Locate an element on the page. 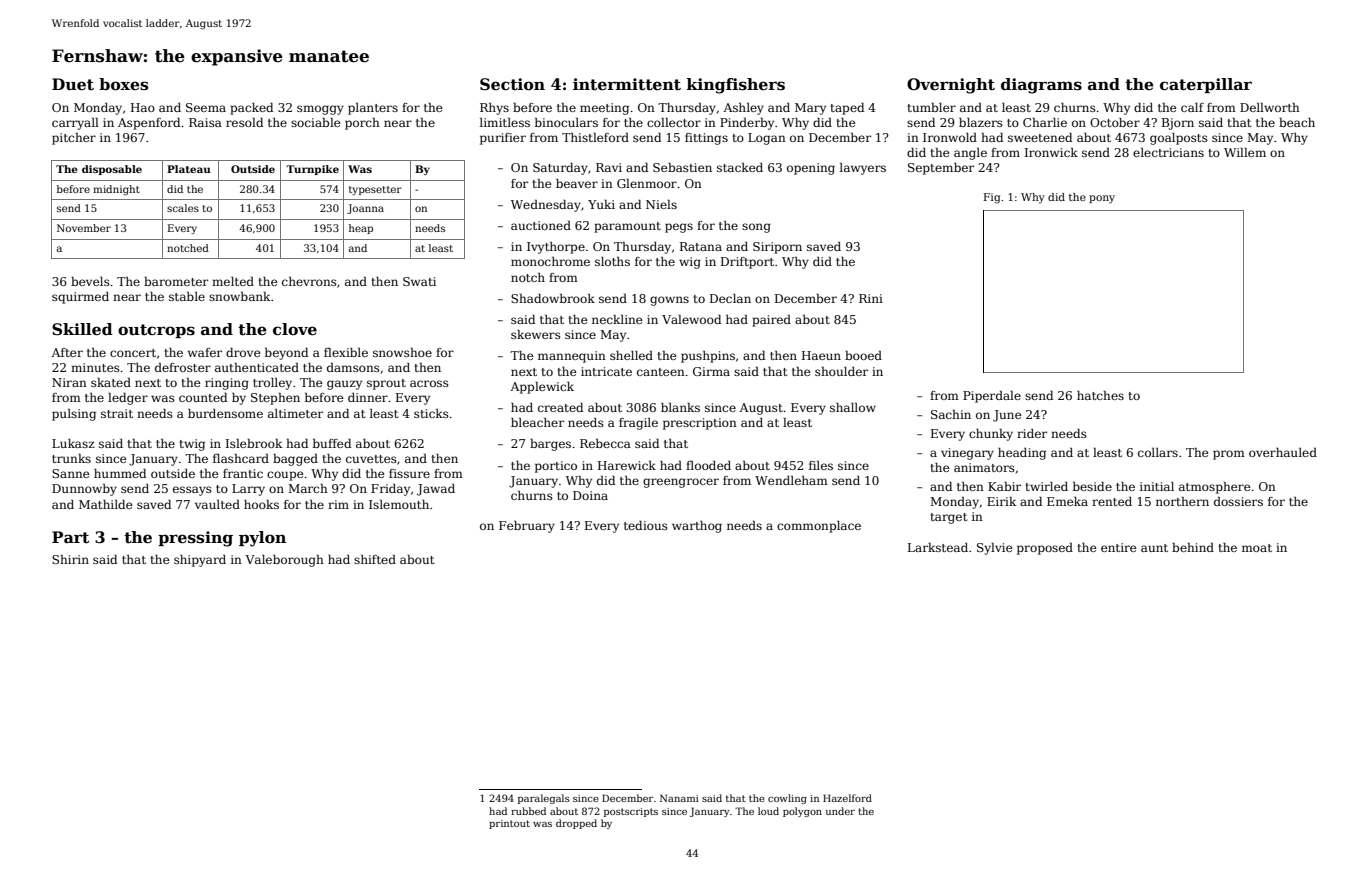  Ironwold is located at coordinates (950, 137).
